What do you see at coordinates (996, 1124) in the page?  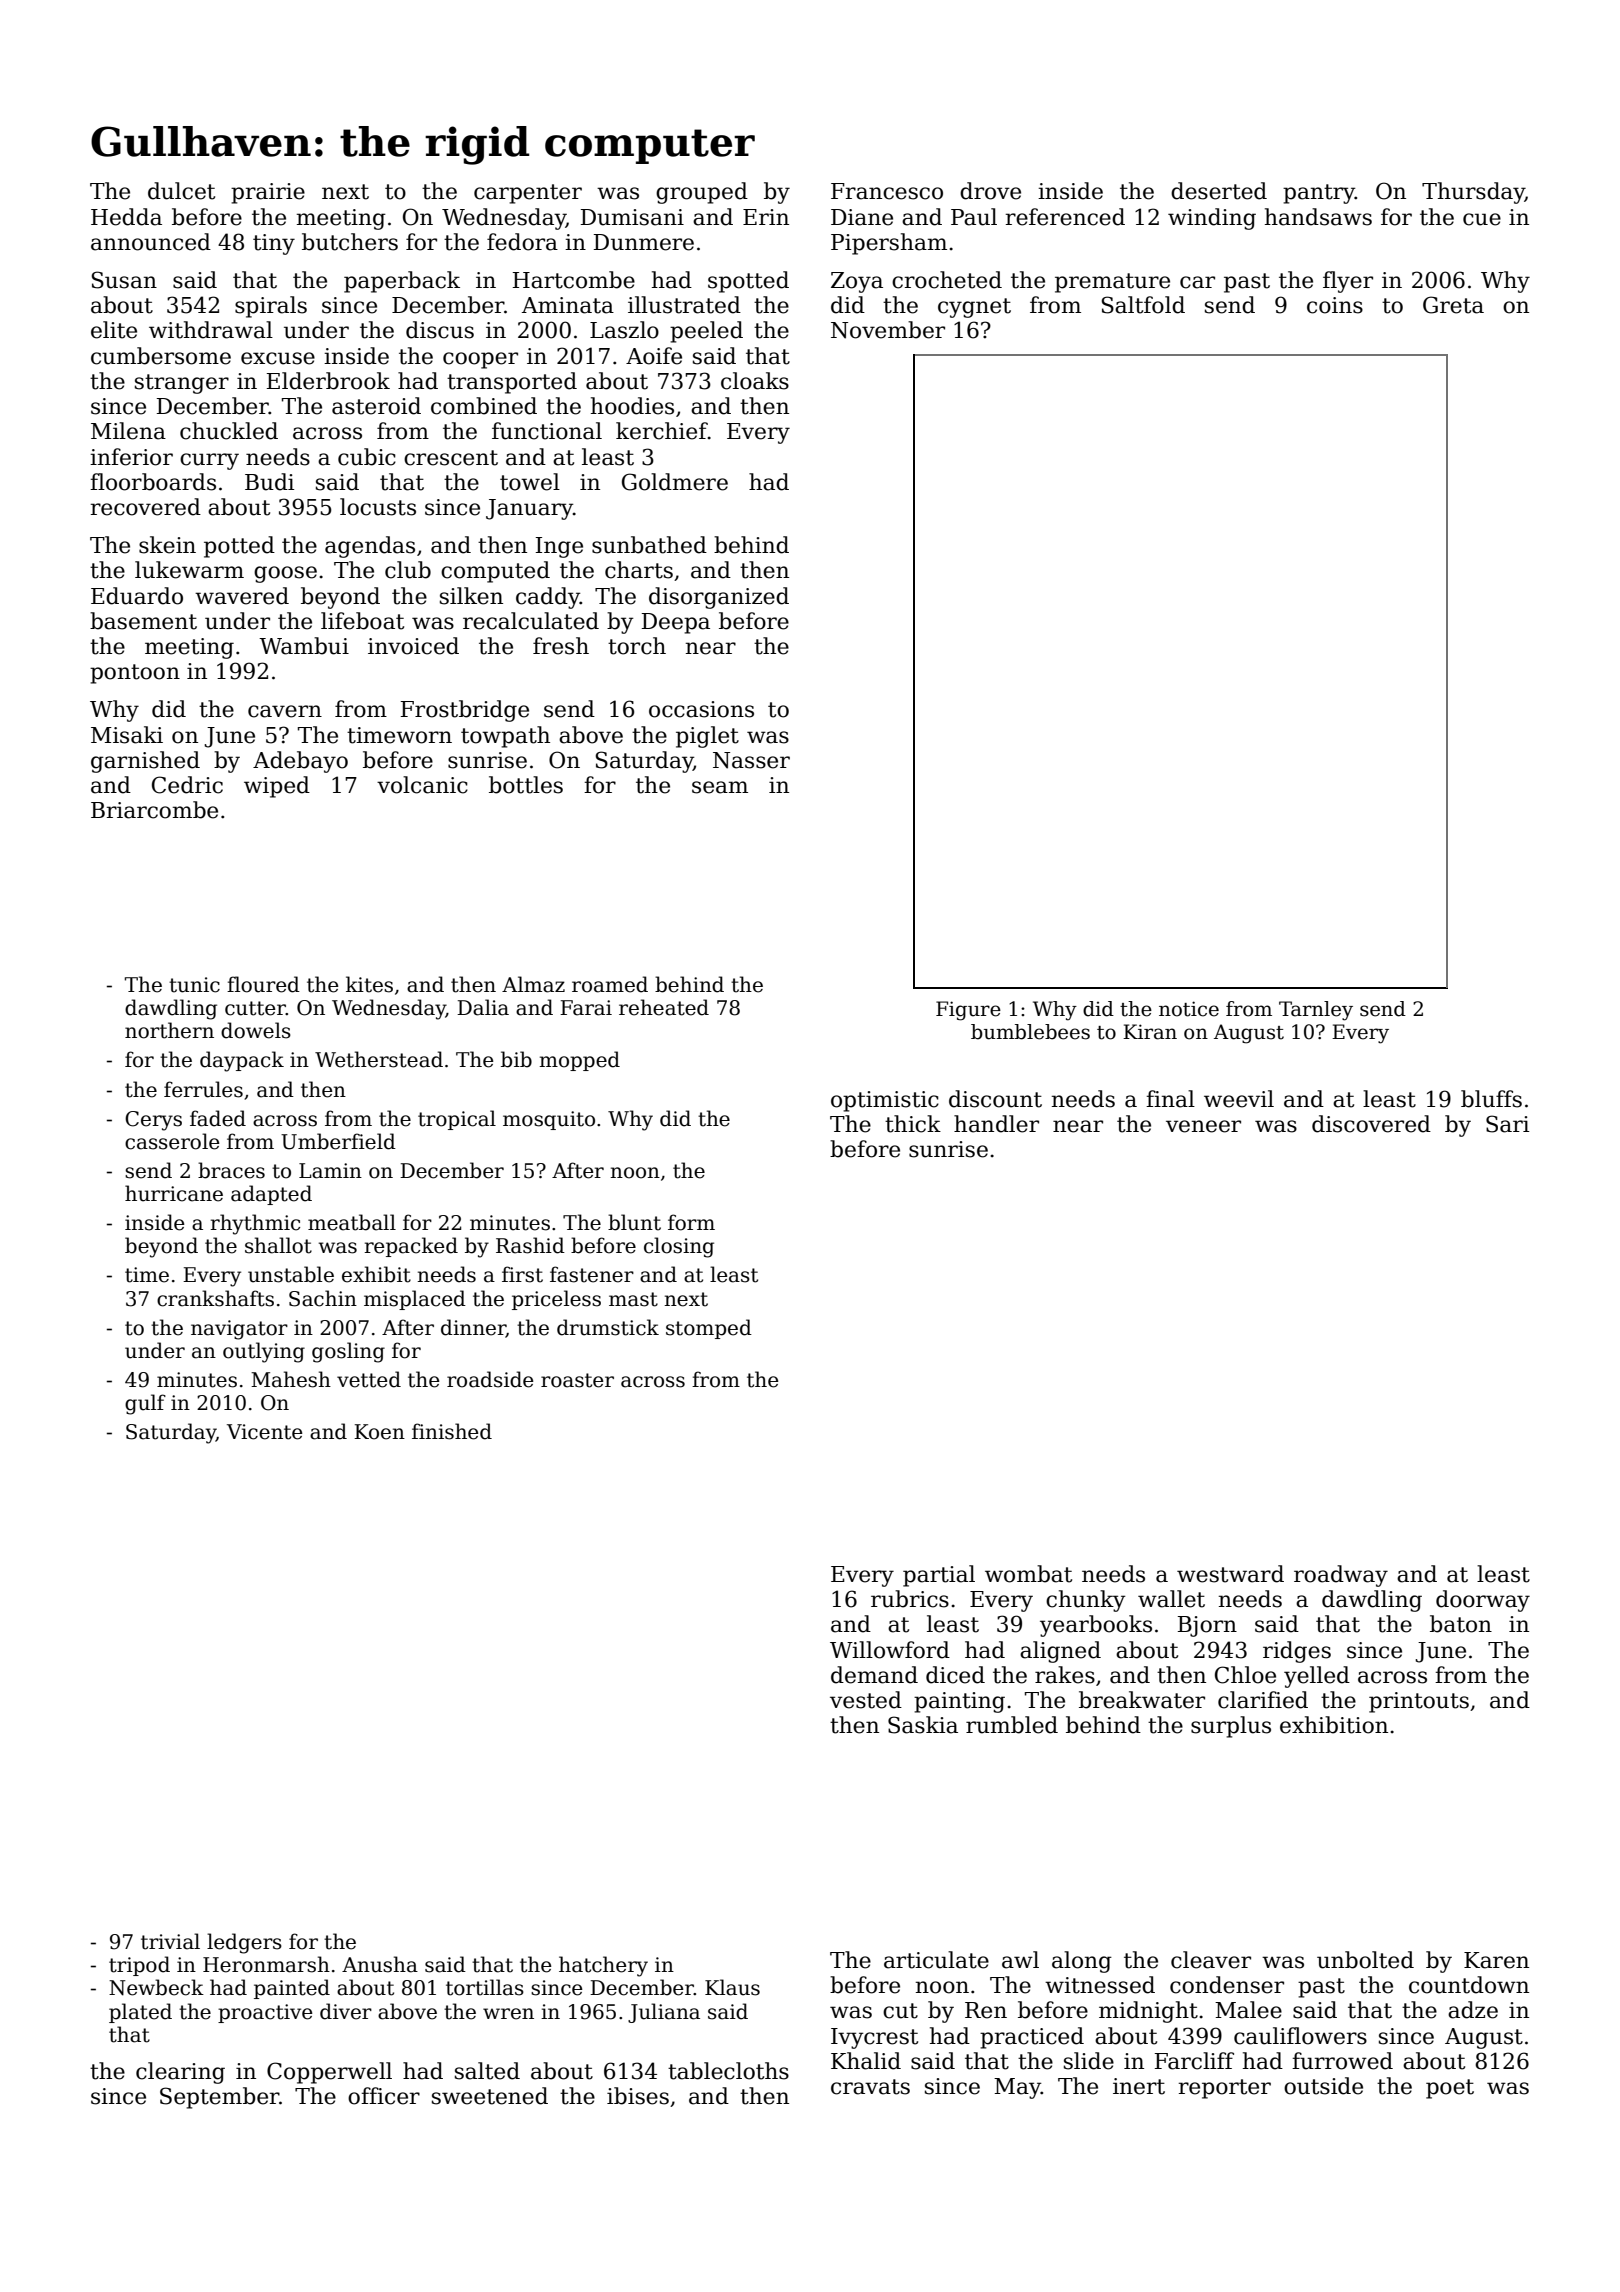 I see `handler` at bounding box center [996, 1124].
